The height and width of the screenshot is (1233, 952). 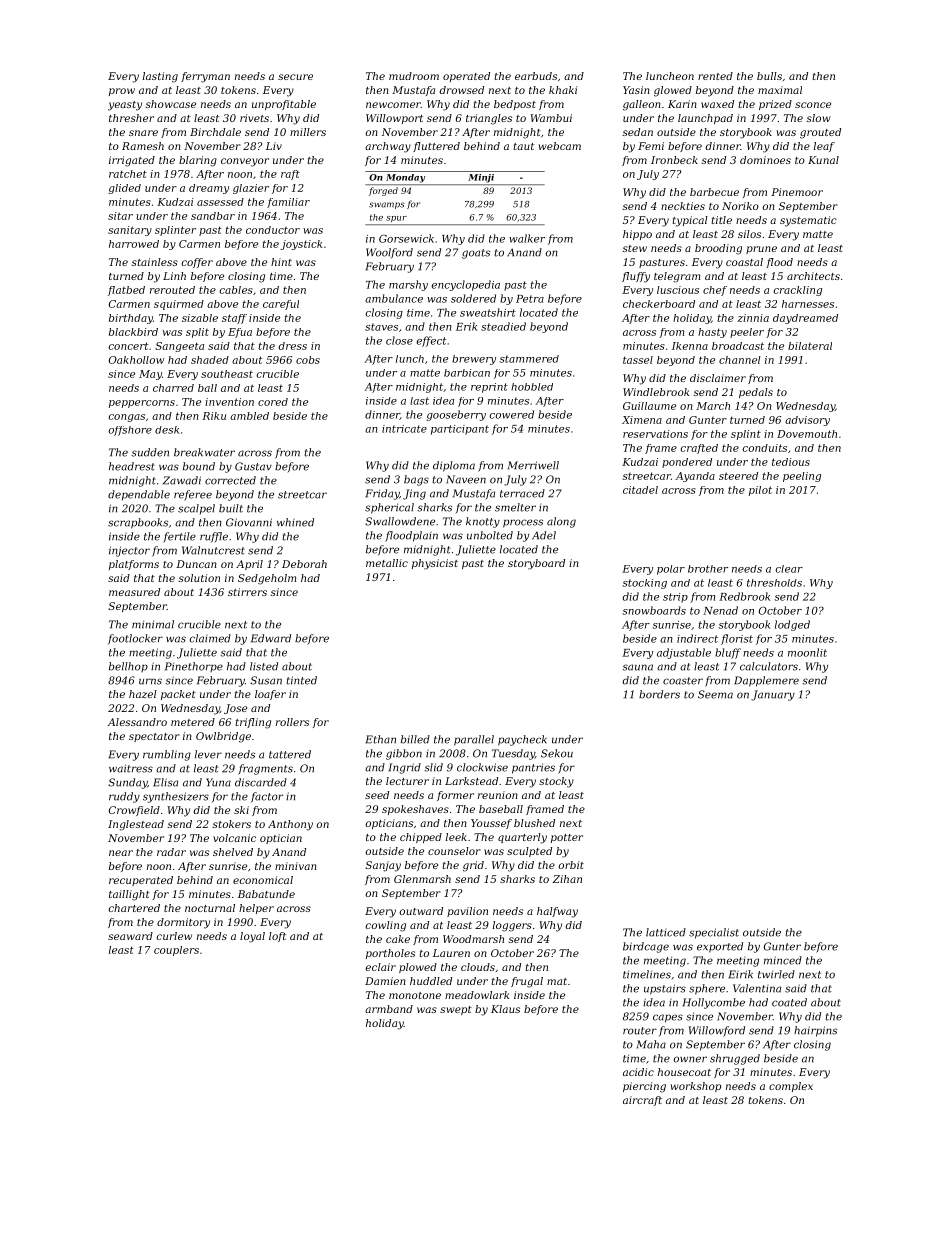 What do you see at coordinates (414, 76) in the screenshot?
I see `mudroom` at bounding box center [414, 76].
